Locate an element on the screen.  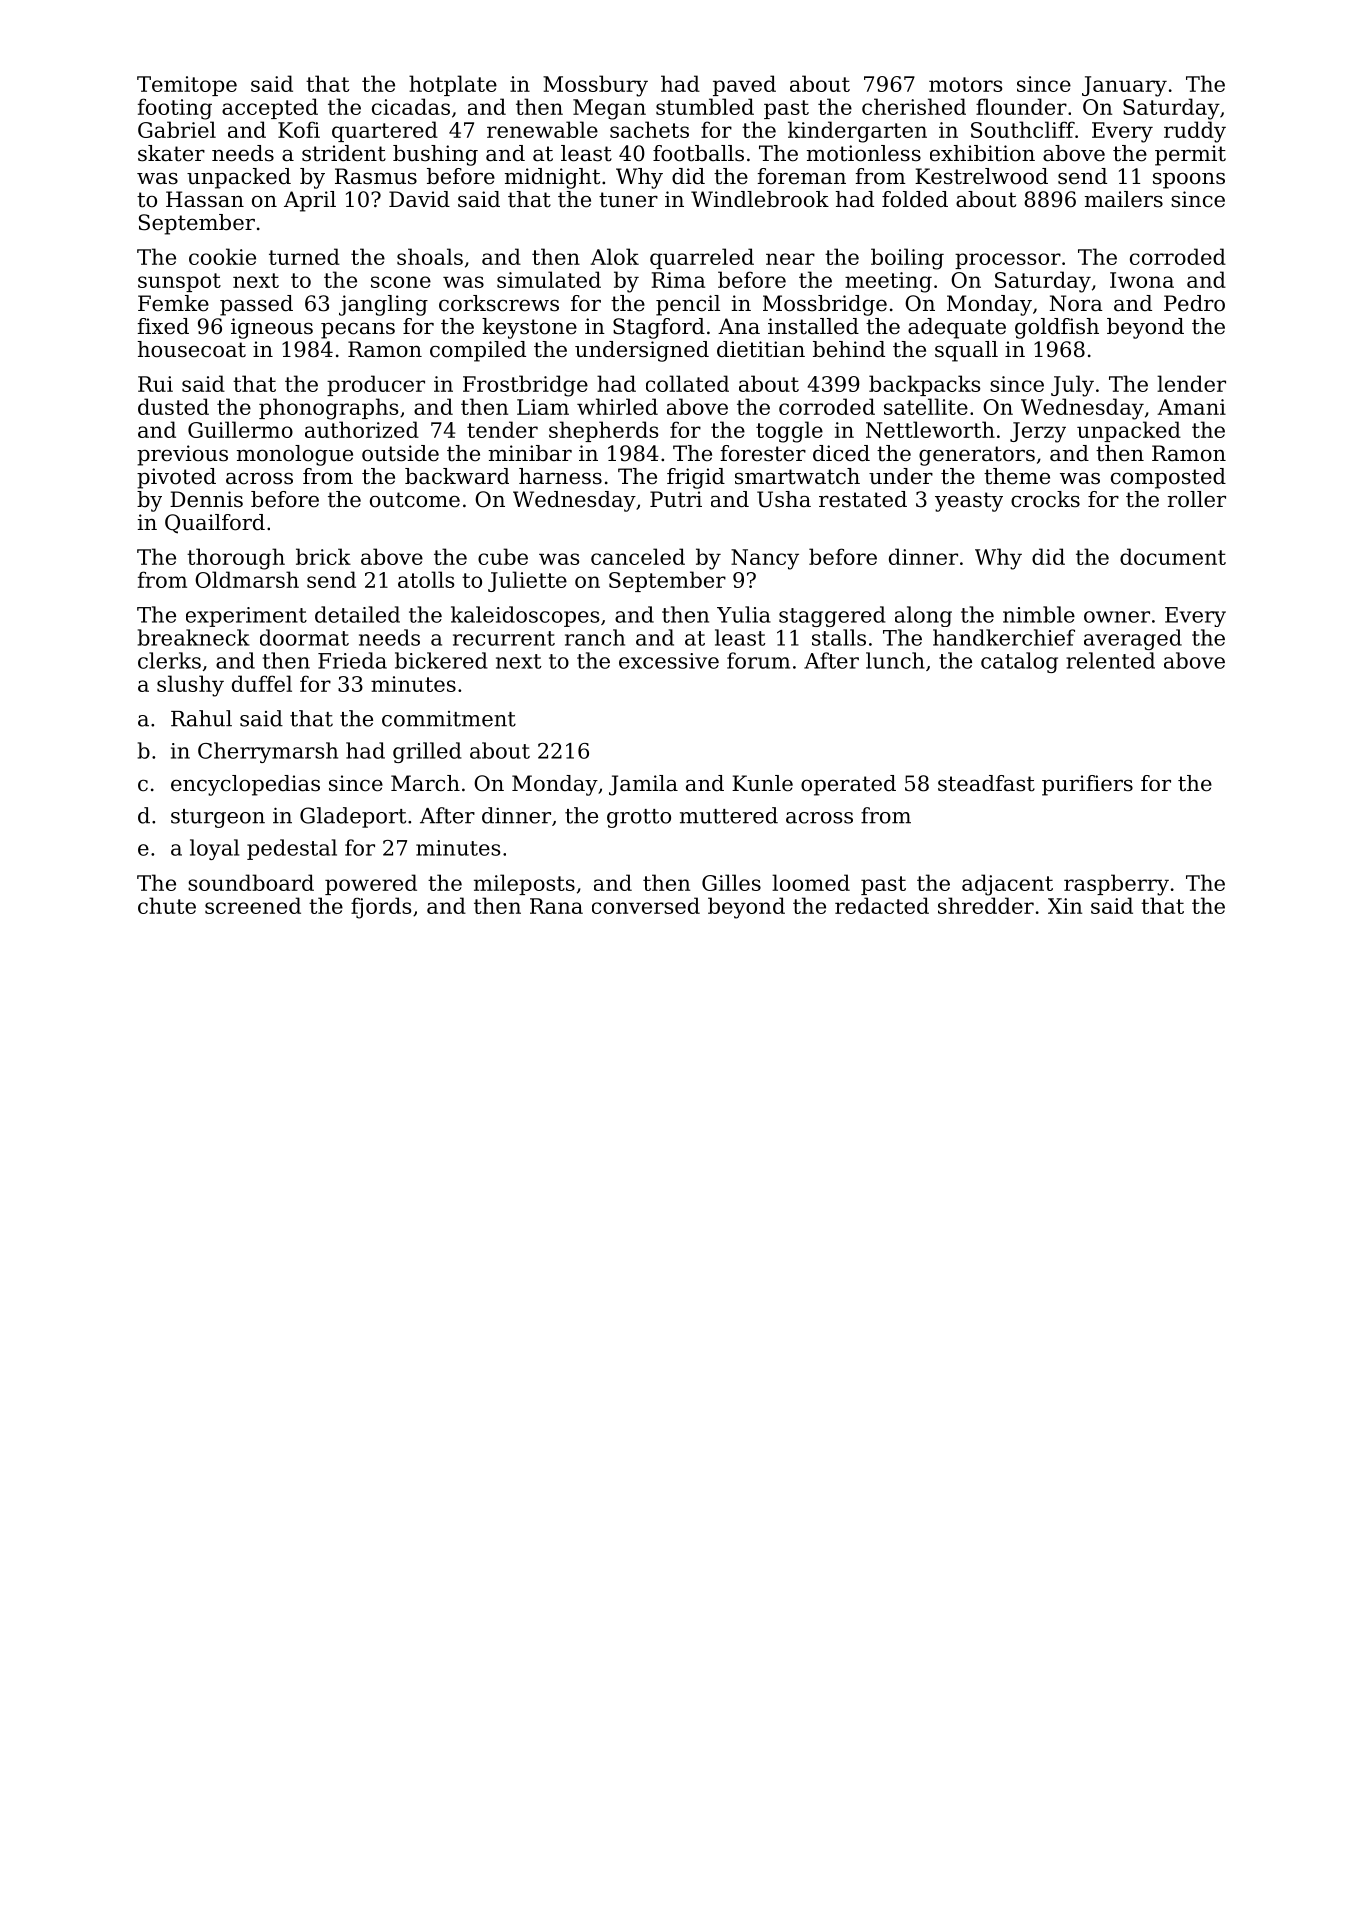
Temitope is located at coordinates (187, 86).
